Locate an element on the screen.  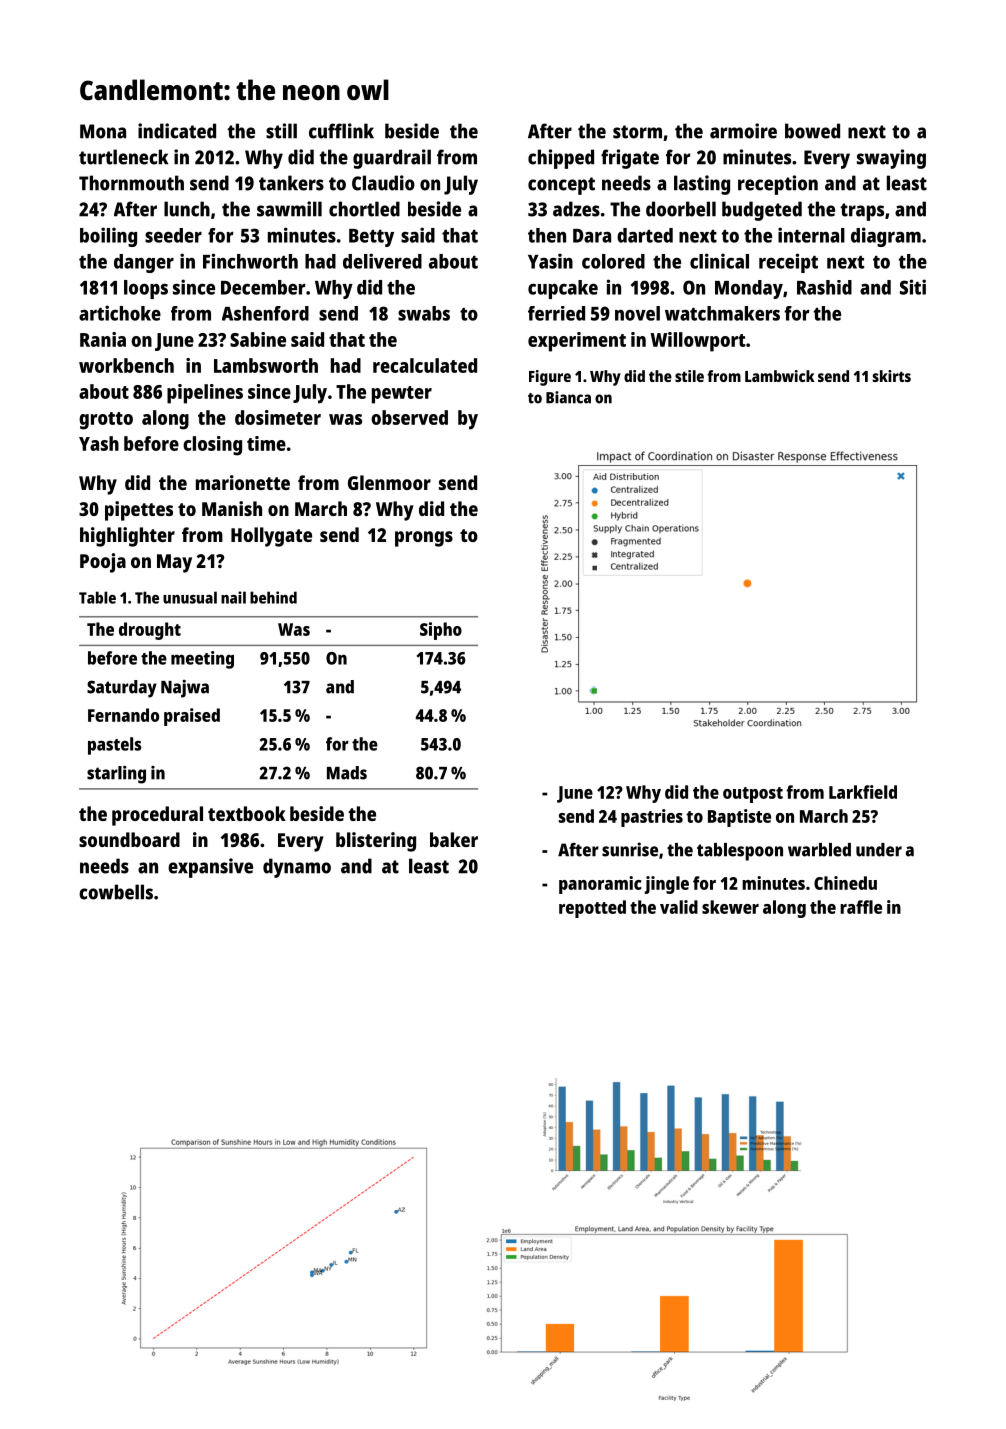
skirts is located at coordinates (891, 376).
